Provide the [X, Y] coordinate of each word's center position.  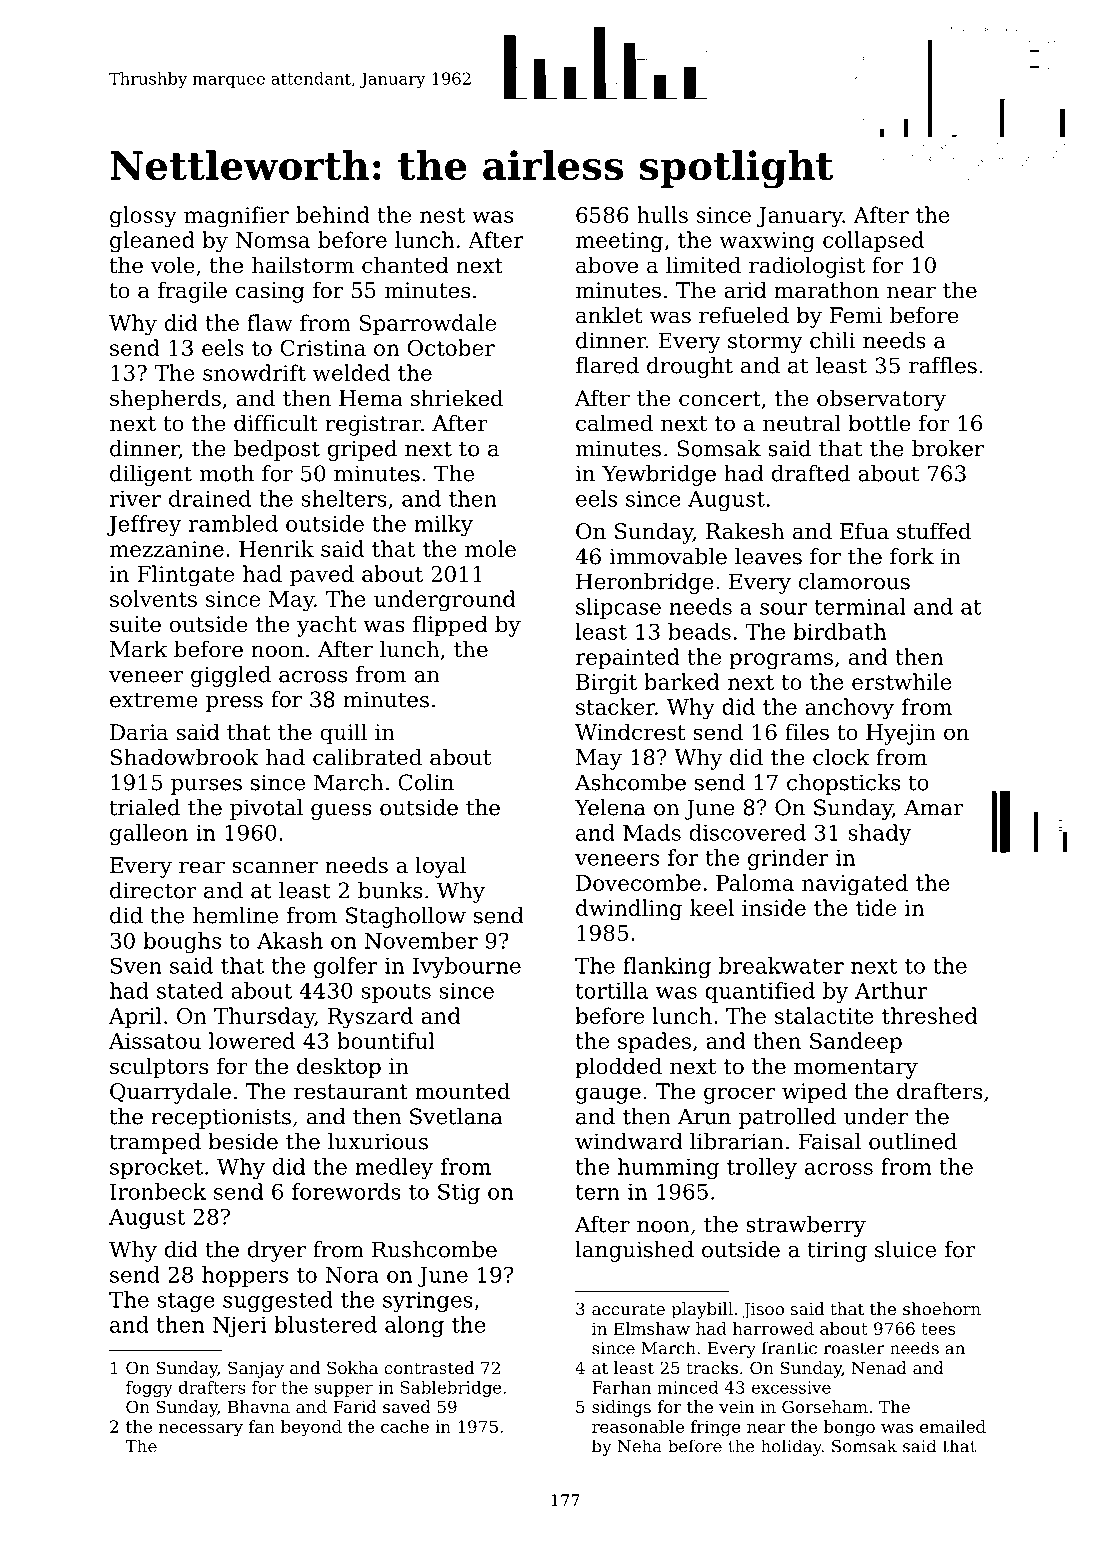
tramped [155, 1143]
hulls [662, 214]
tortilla [612, 990]
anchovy [849, 709]
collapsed [873, 241]
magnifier [236, 217]
